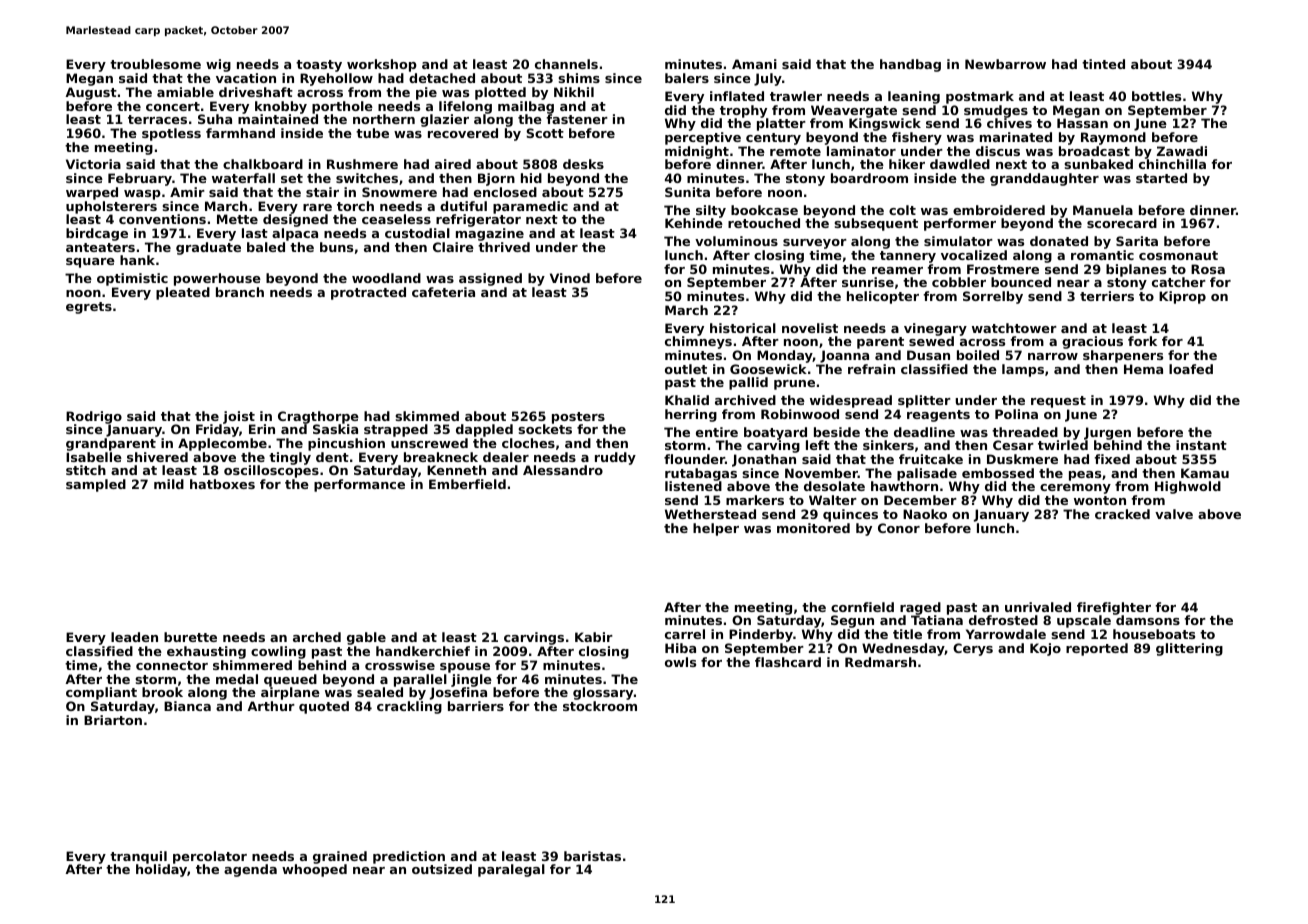 This screenshot has height=924, width=1308. Describe the element at coordinates (255, 233) in the screenshot. I see `last` at that location.
